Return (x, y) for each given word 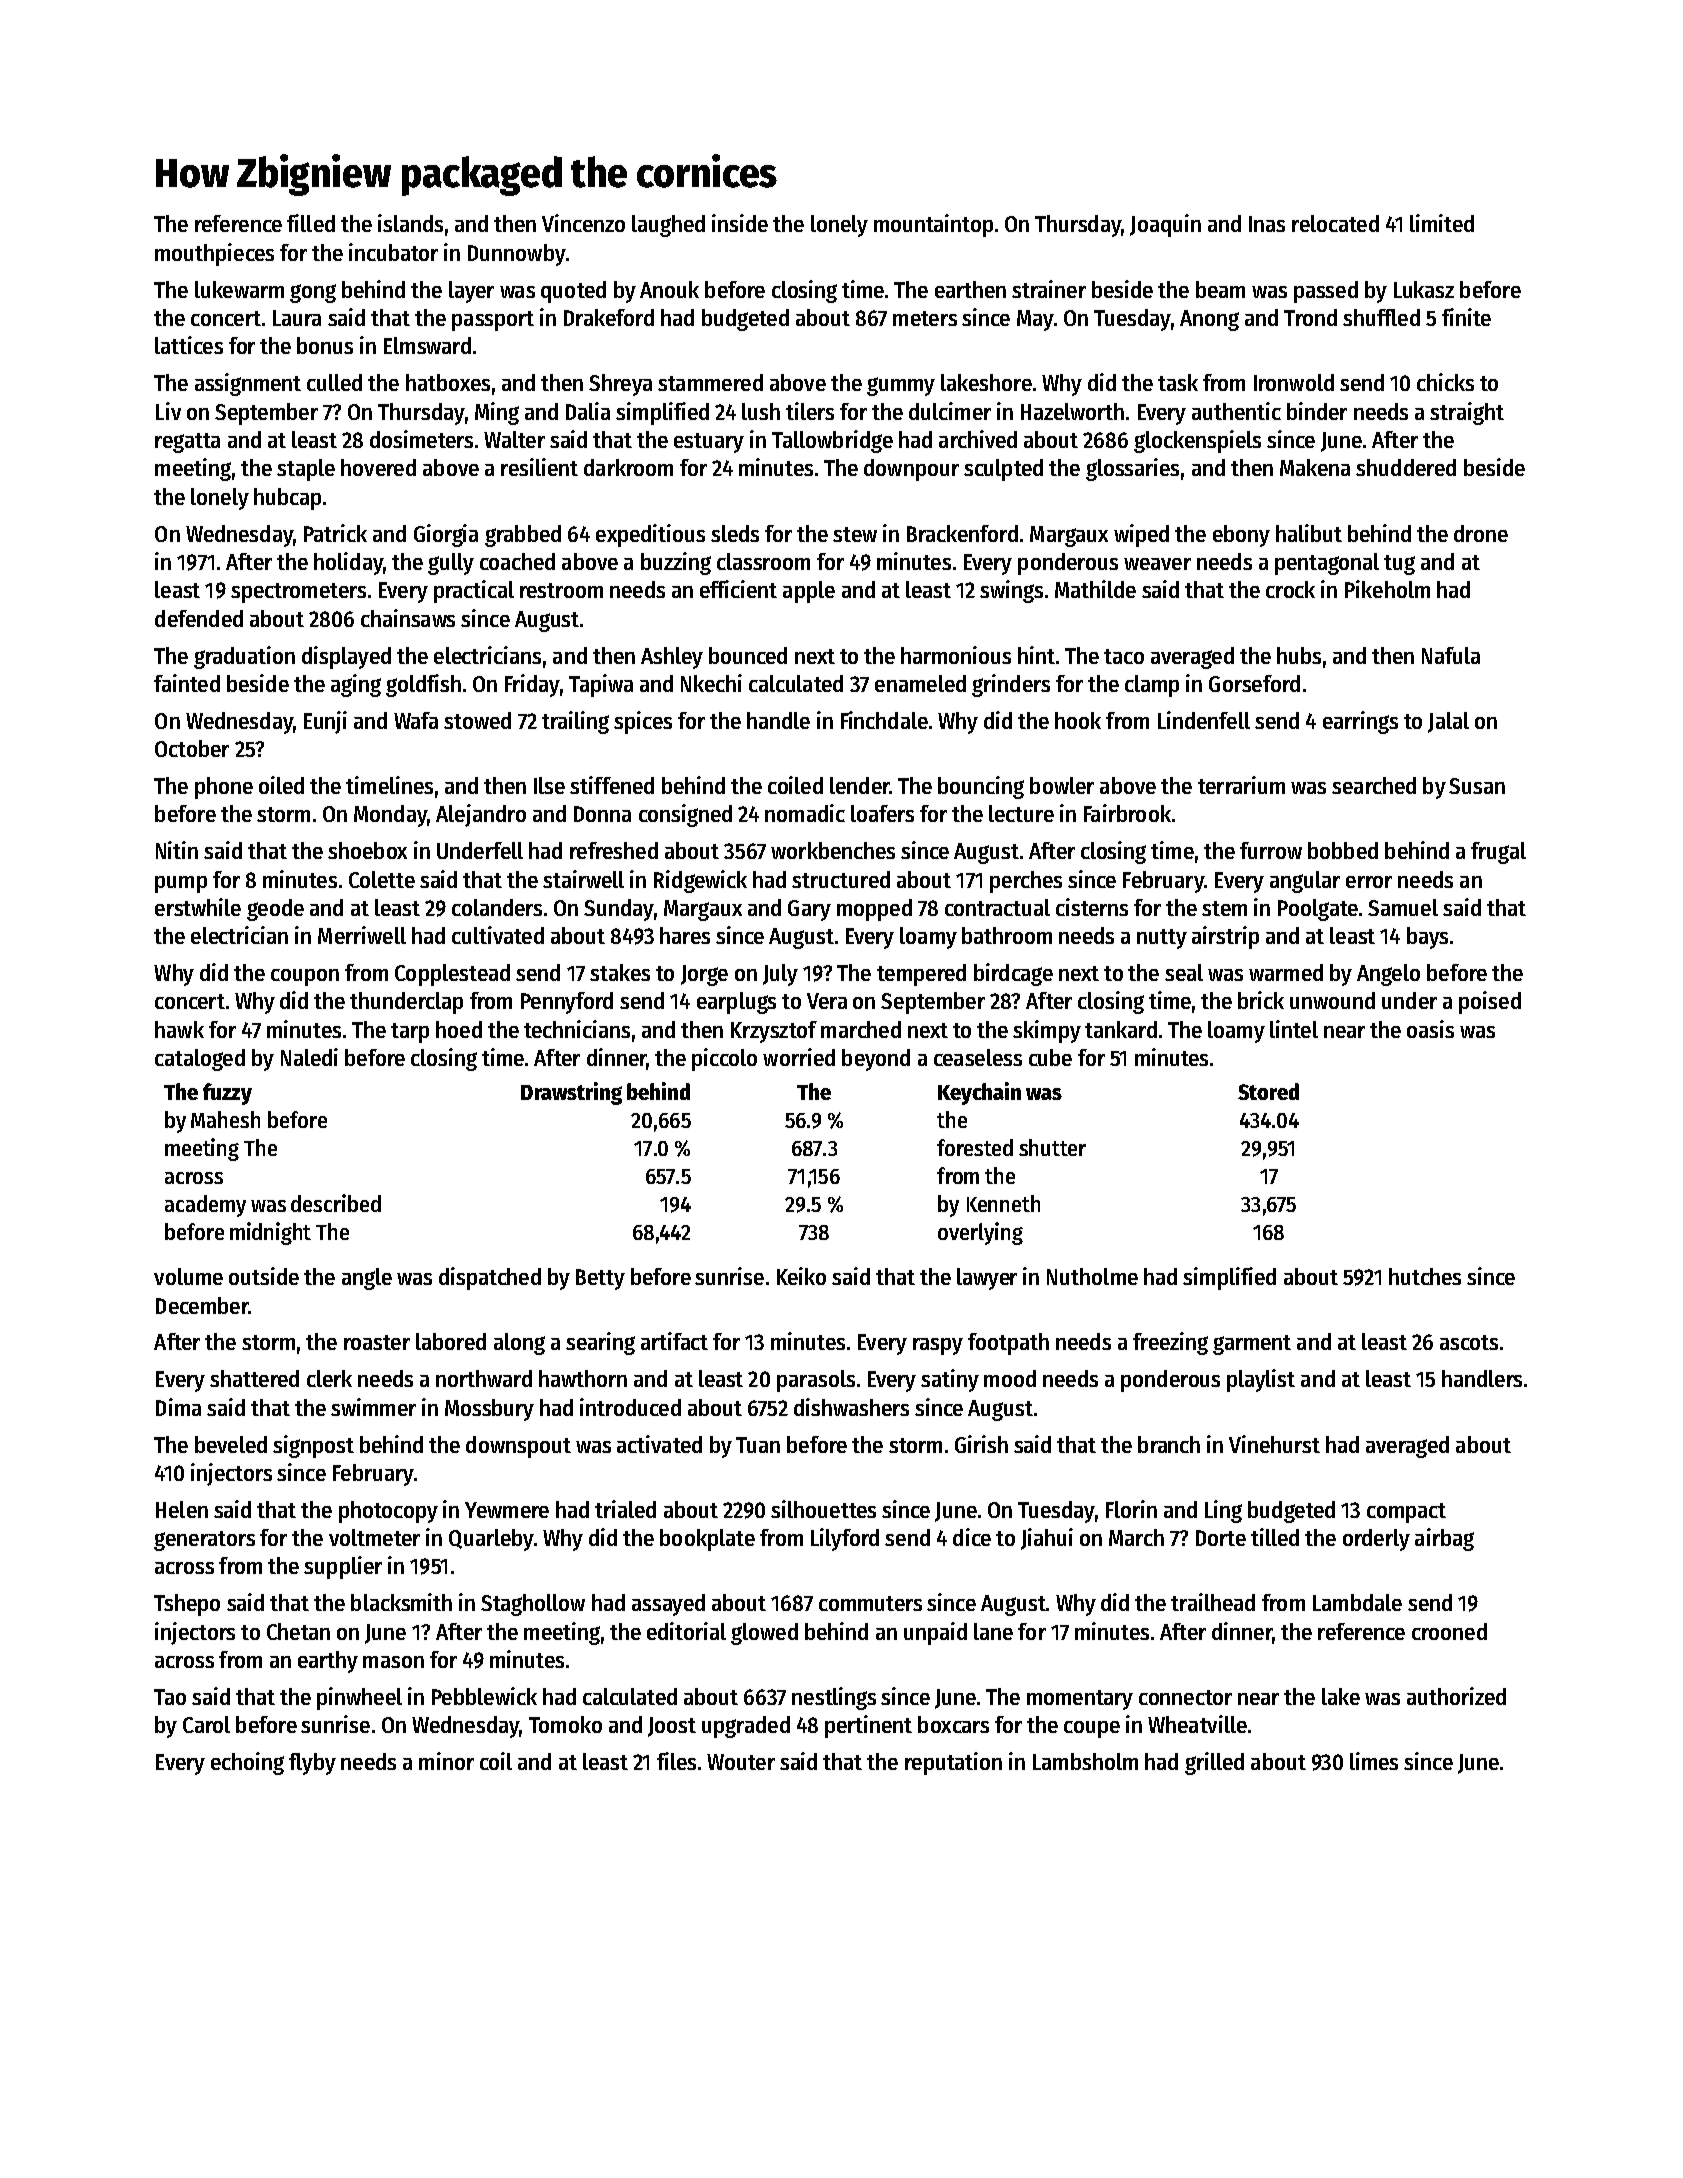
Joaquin (1165, 225)
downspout (518, 1447)
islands (410, 223)
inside (740, 223)
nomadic (805, 813)
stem (1224, 908)
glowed (764, 1634)
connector (1185, 1697)
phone (224, 788)
